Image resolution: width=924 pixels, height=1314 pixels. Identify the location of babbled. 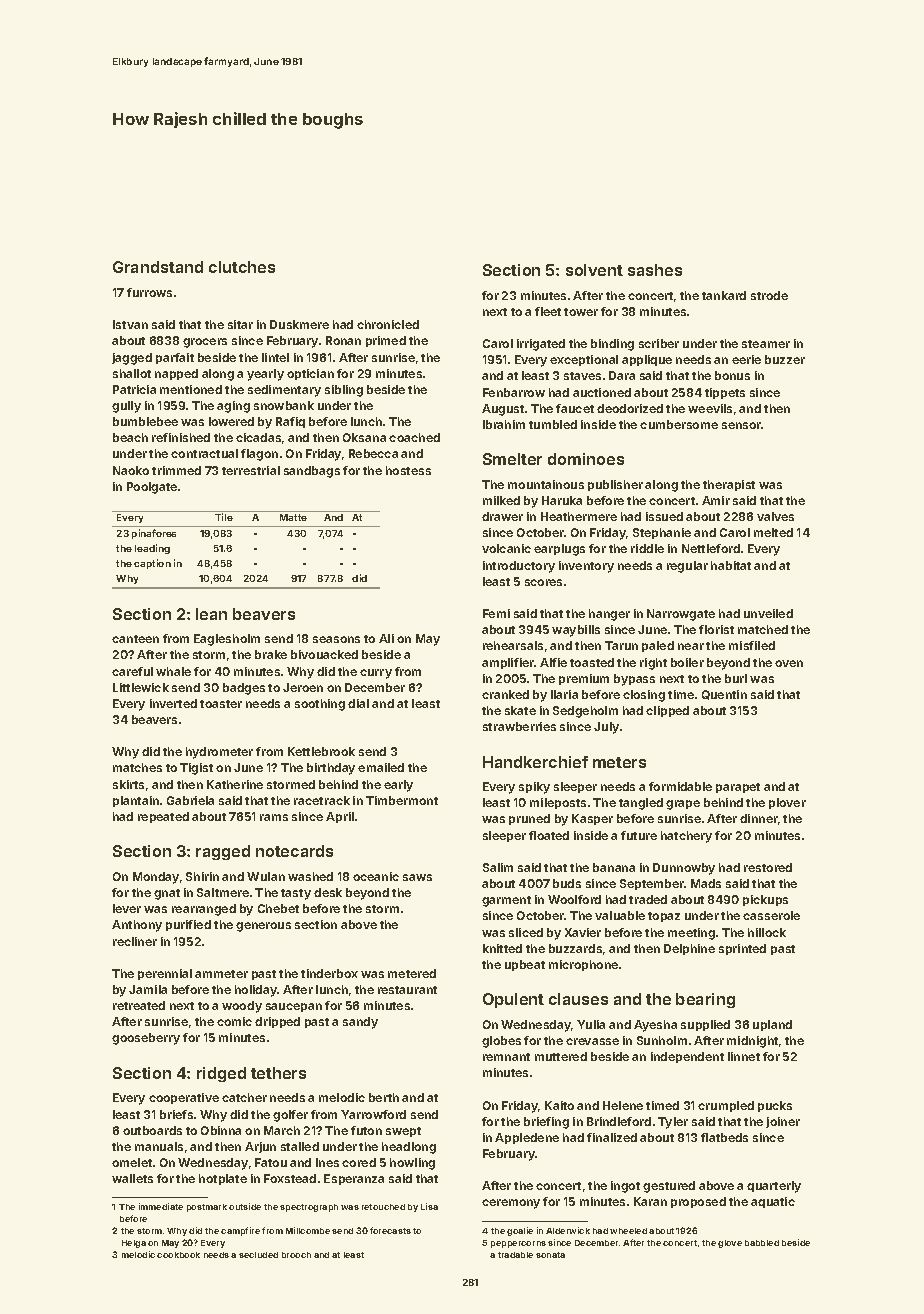
(762, 1243).
